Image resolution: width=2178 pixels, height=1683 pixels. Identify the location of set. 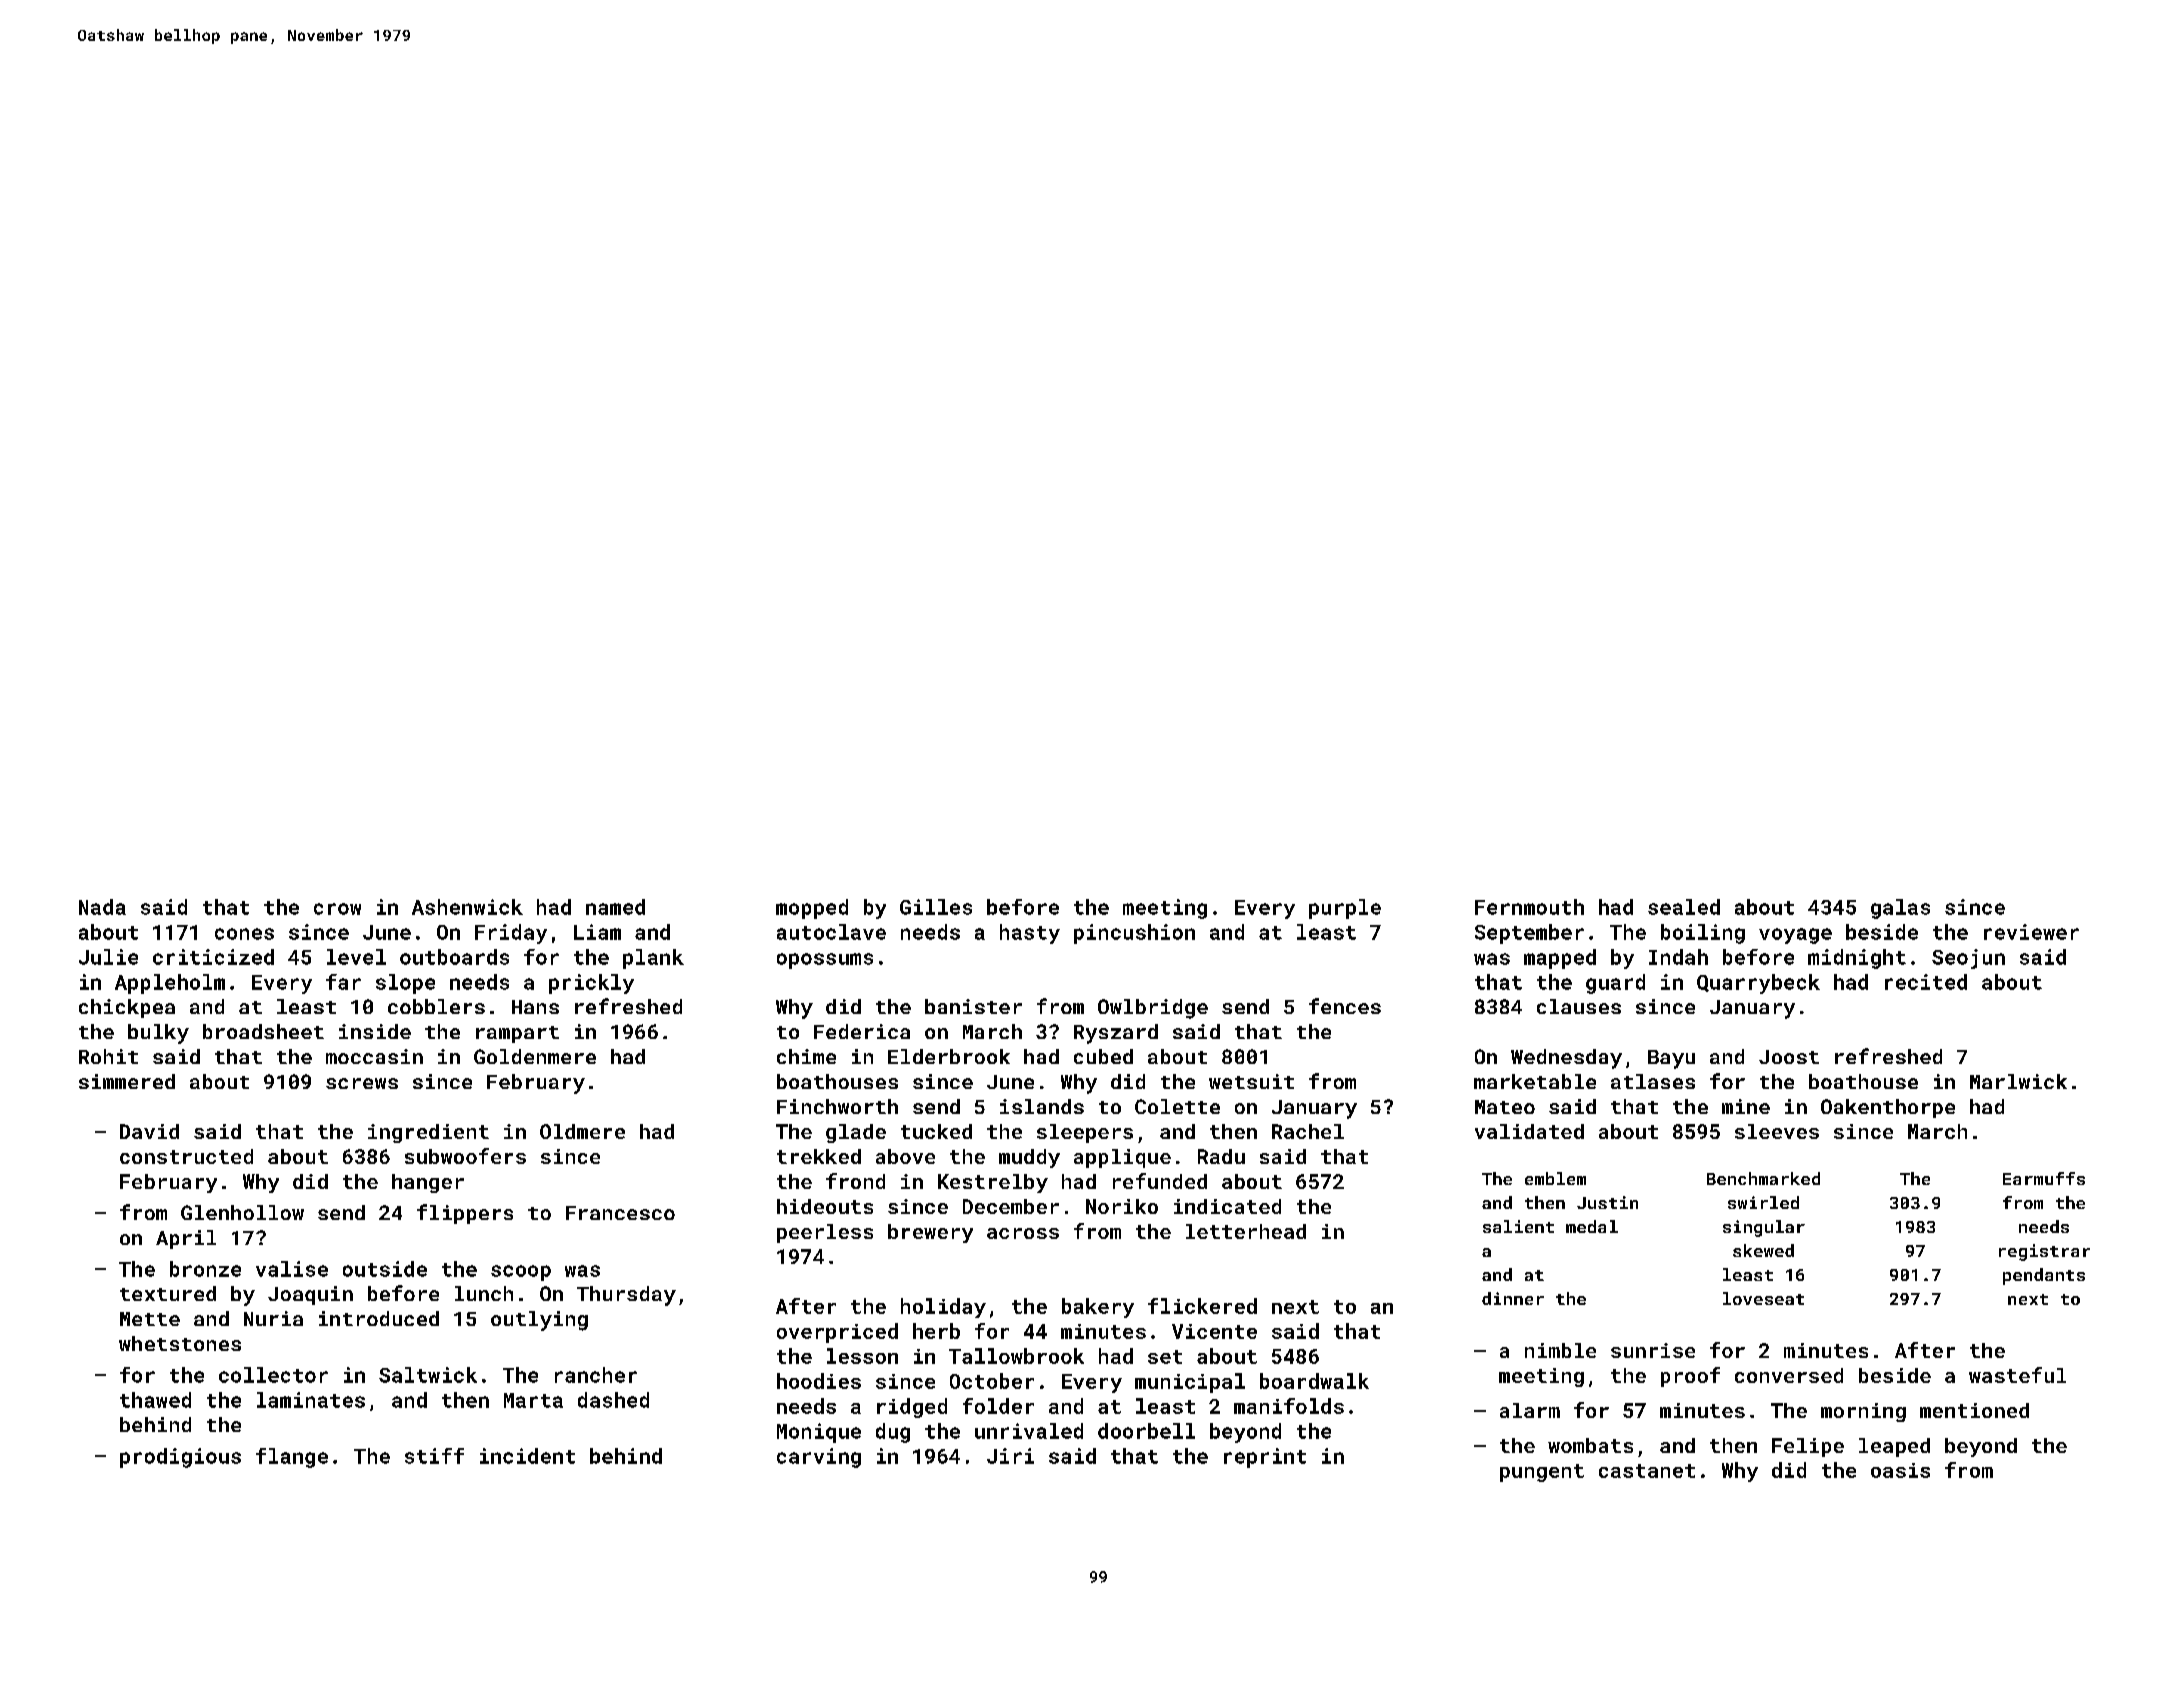
(1165, 1357).
